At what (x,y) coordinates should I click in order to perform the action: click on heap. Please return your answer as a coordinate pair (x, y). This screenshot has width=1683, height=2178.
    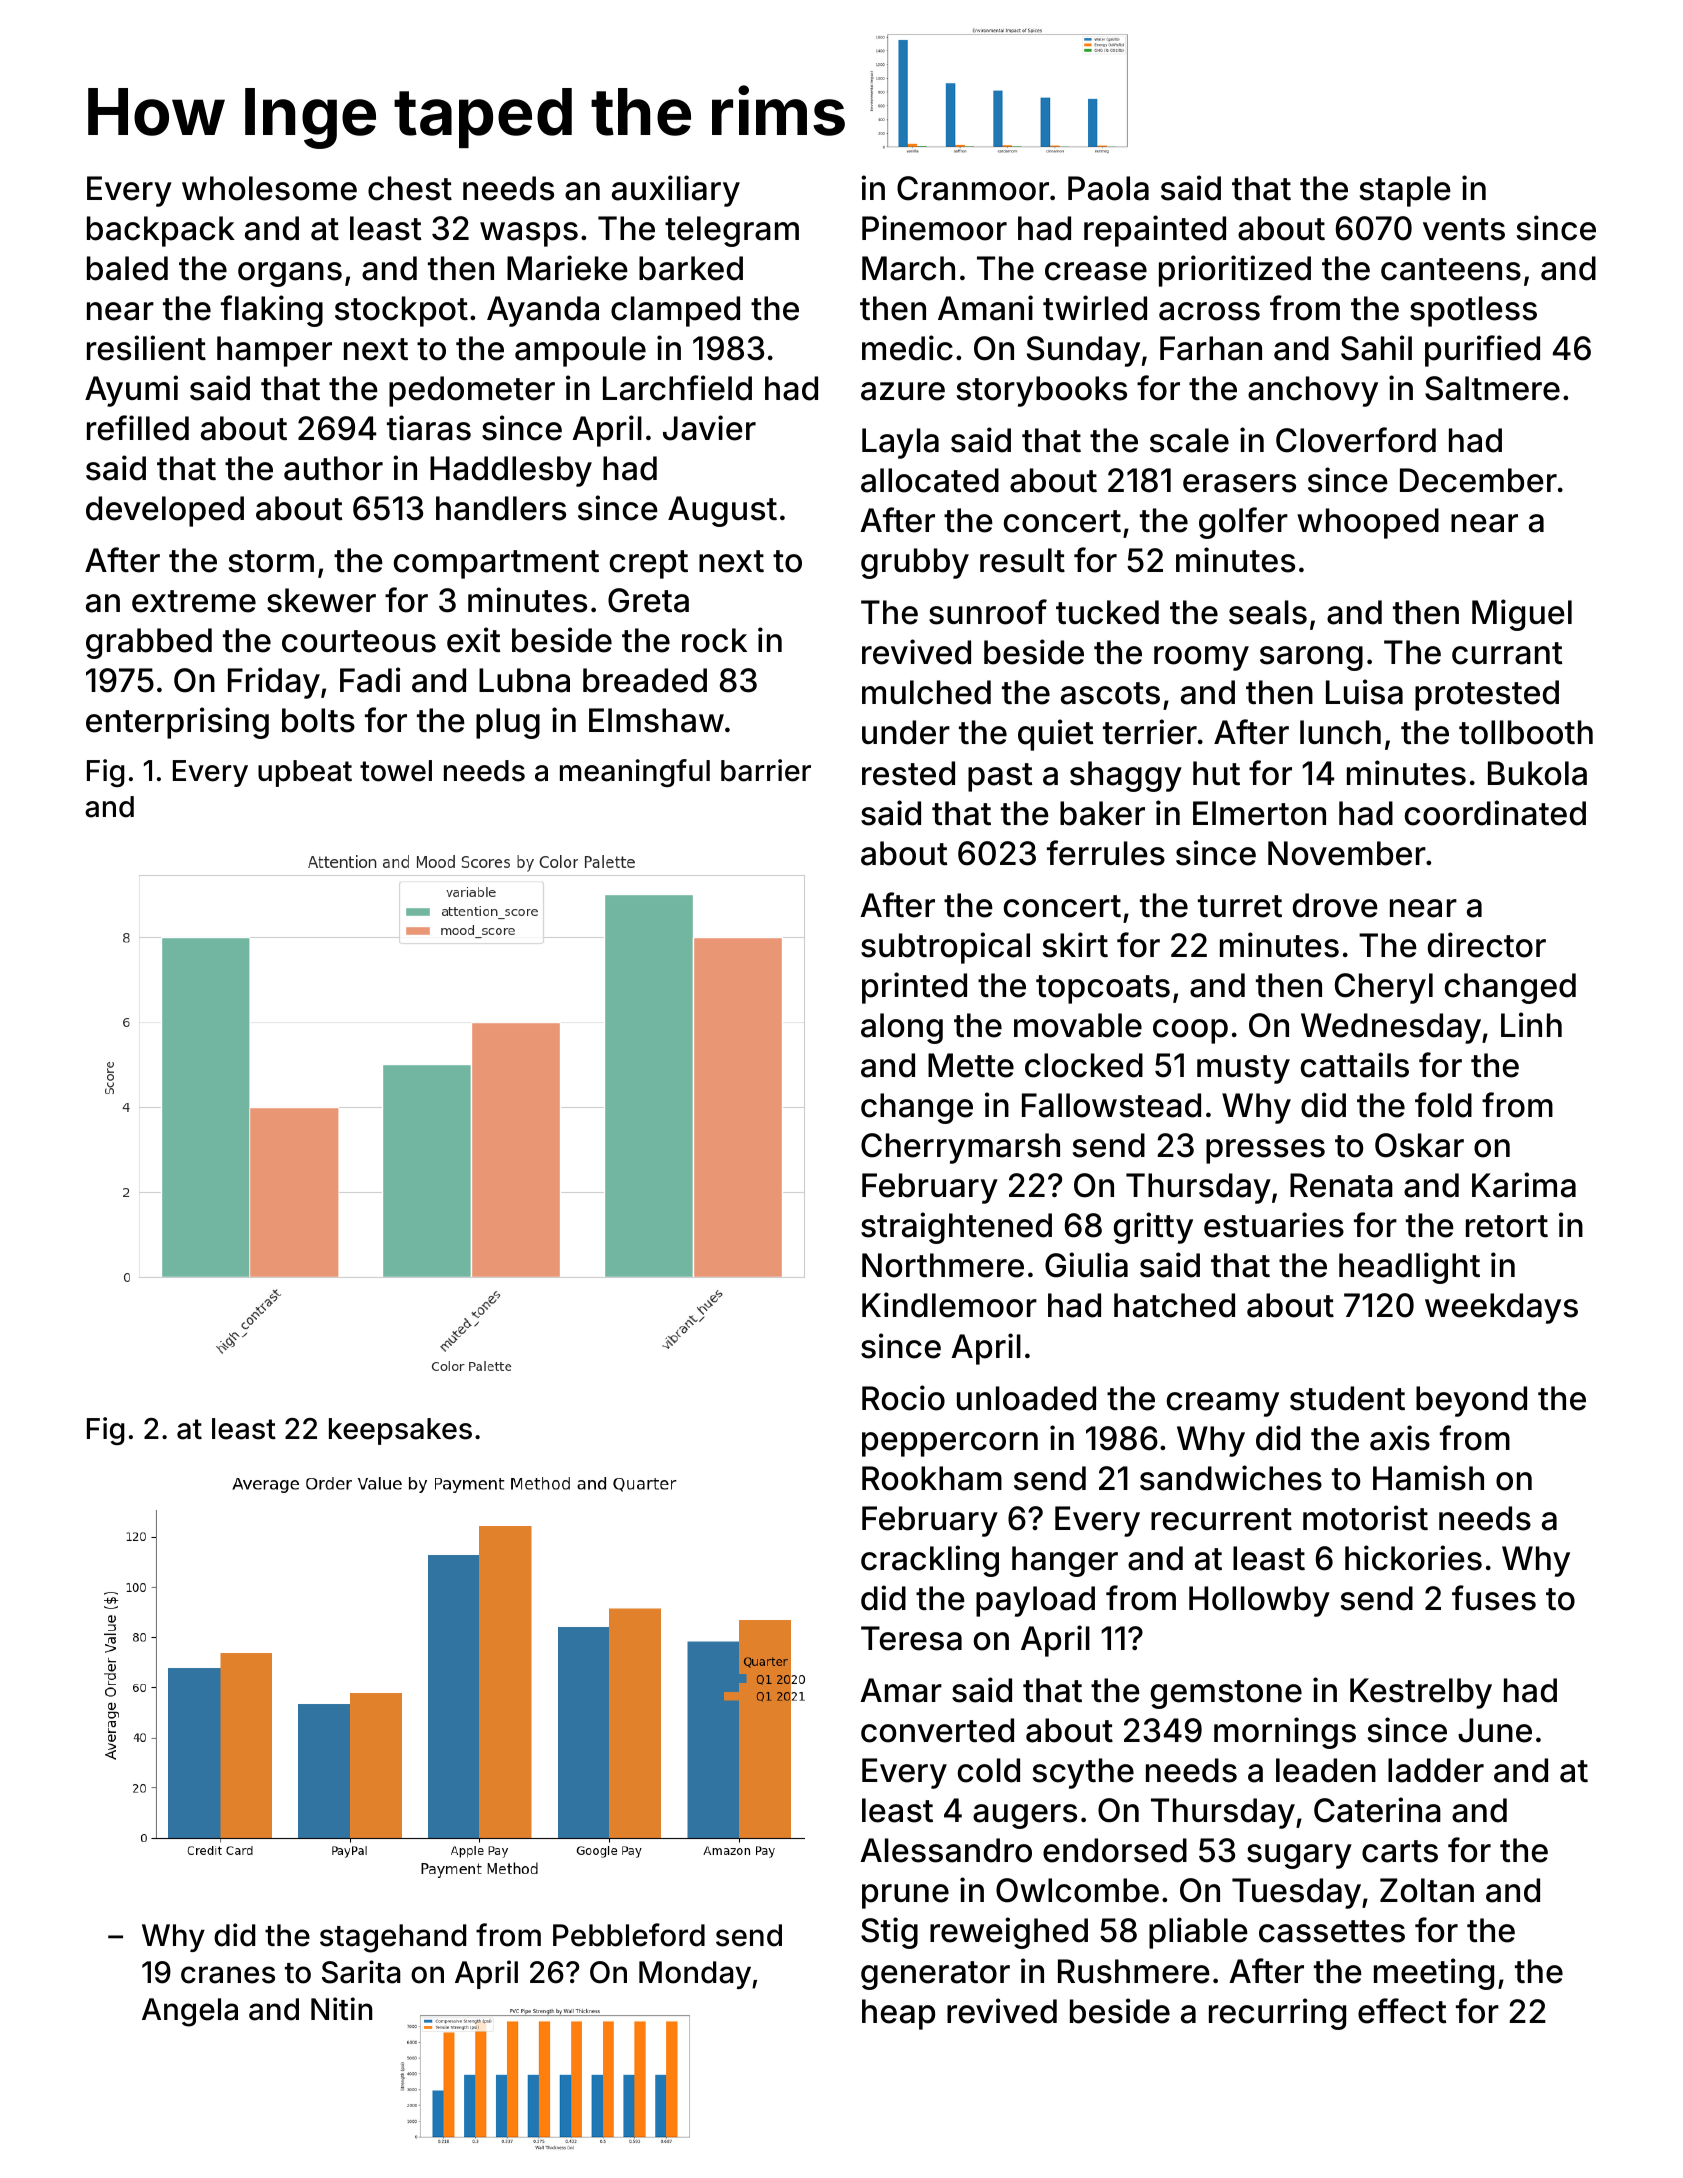
    Looking at the image, I should click on (898, 2014).
